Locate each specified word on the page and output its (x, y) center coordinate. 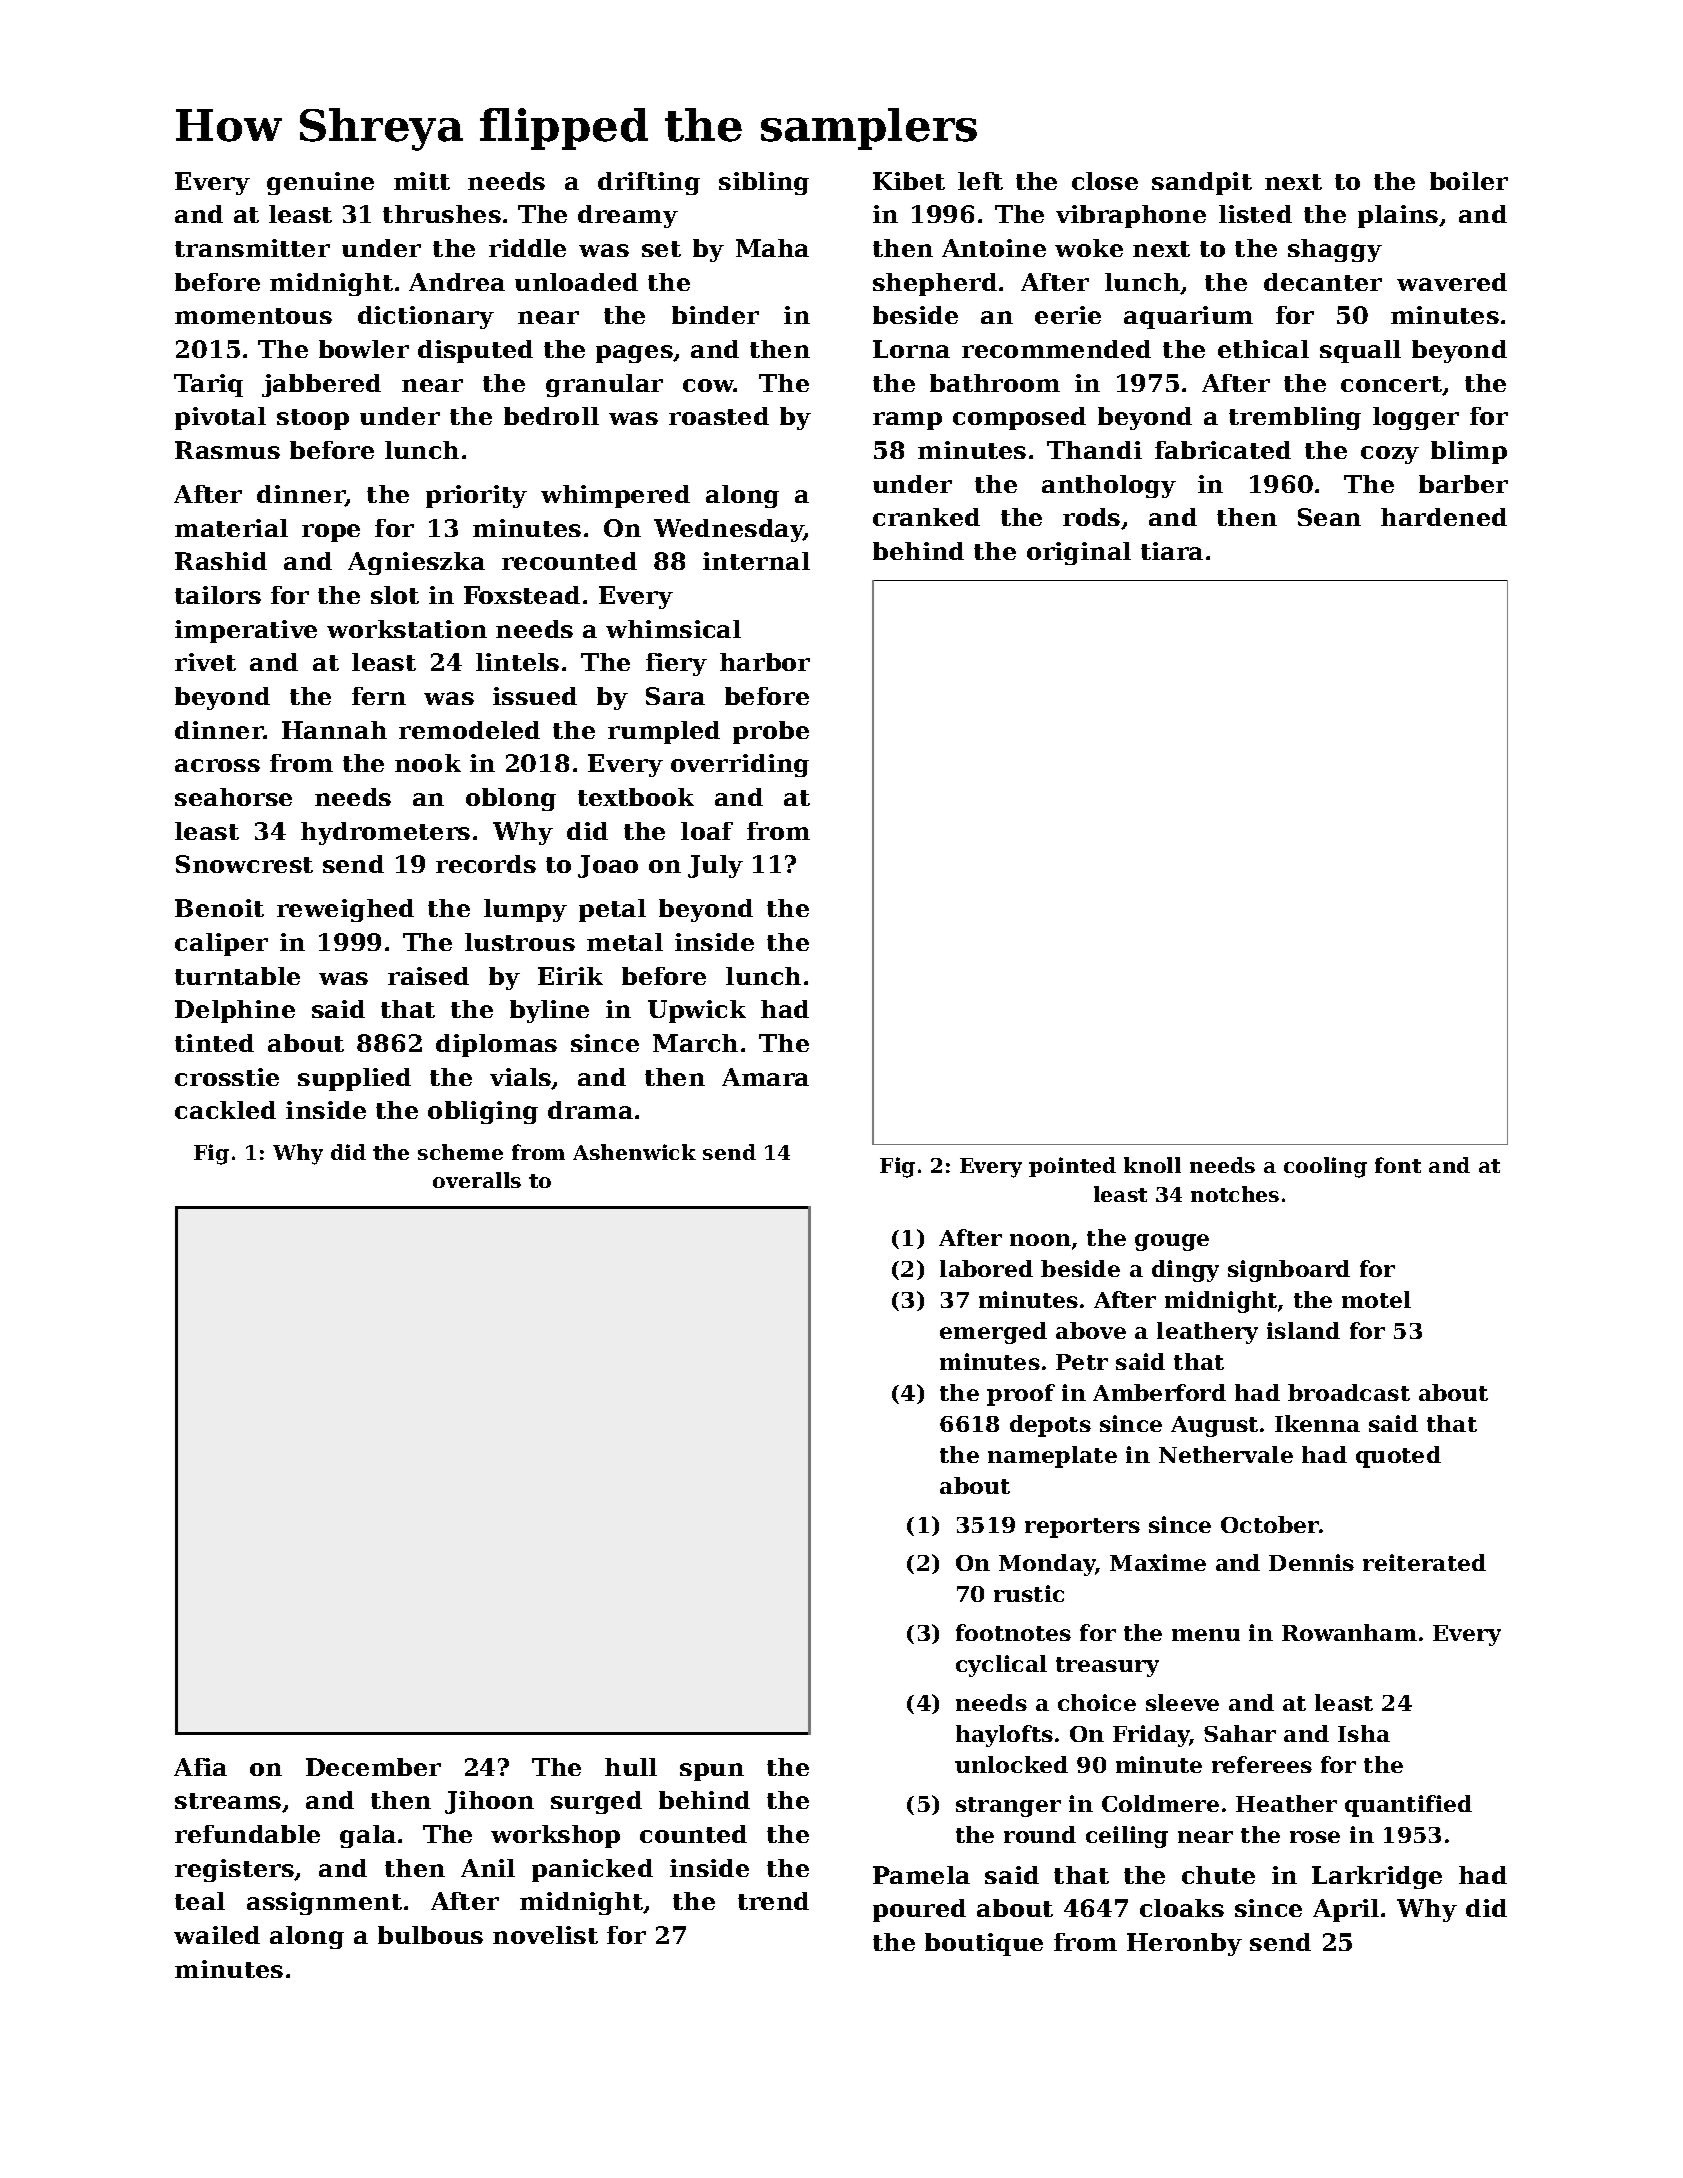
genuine (320, 183)
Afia (200, 1767)
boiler (1469, 181)
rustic (1029, 1593)
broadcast (1349, 1392)
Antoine (994, 248)
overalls (477, 1180)
